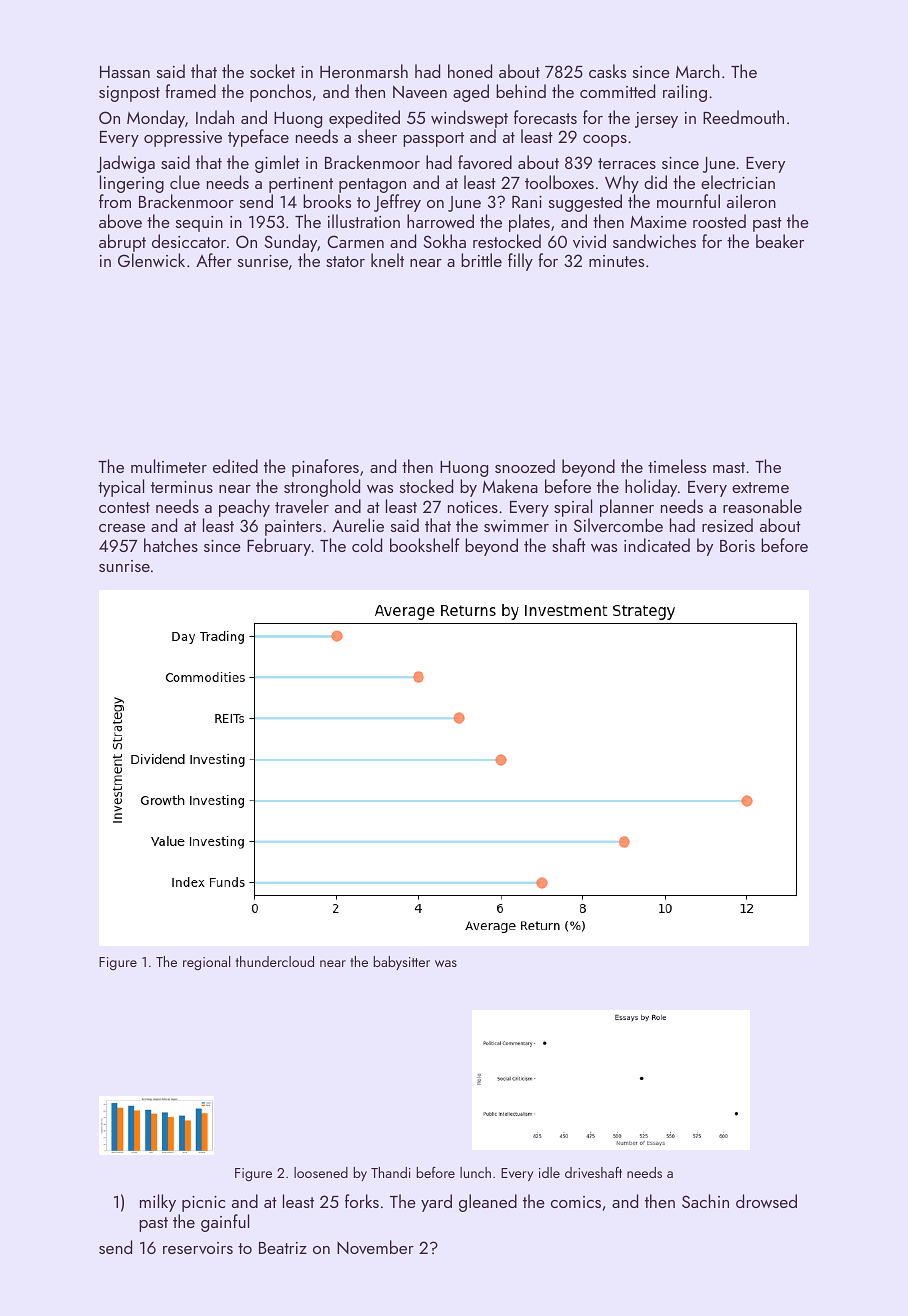  Describe the element at coordinates (274, 961) in the screenshot. I see `thundercloud` at that location.
